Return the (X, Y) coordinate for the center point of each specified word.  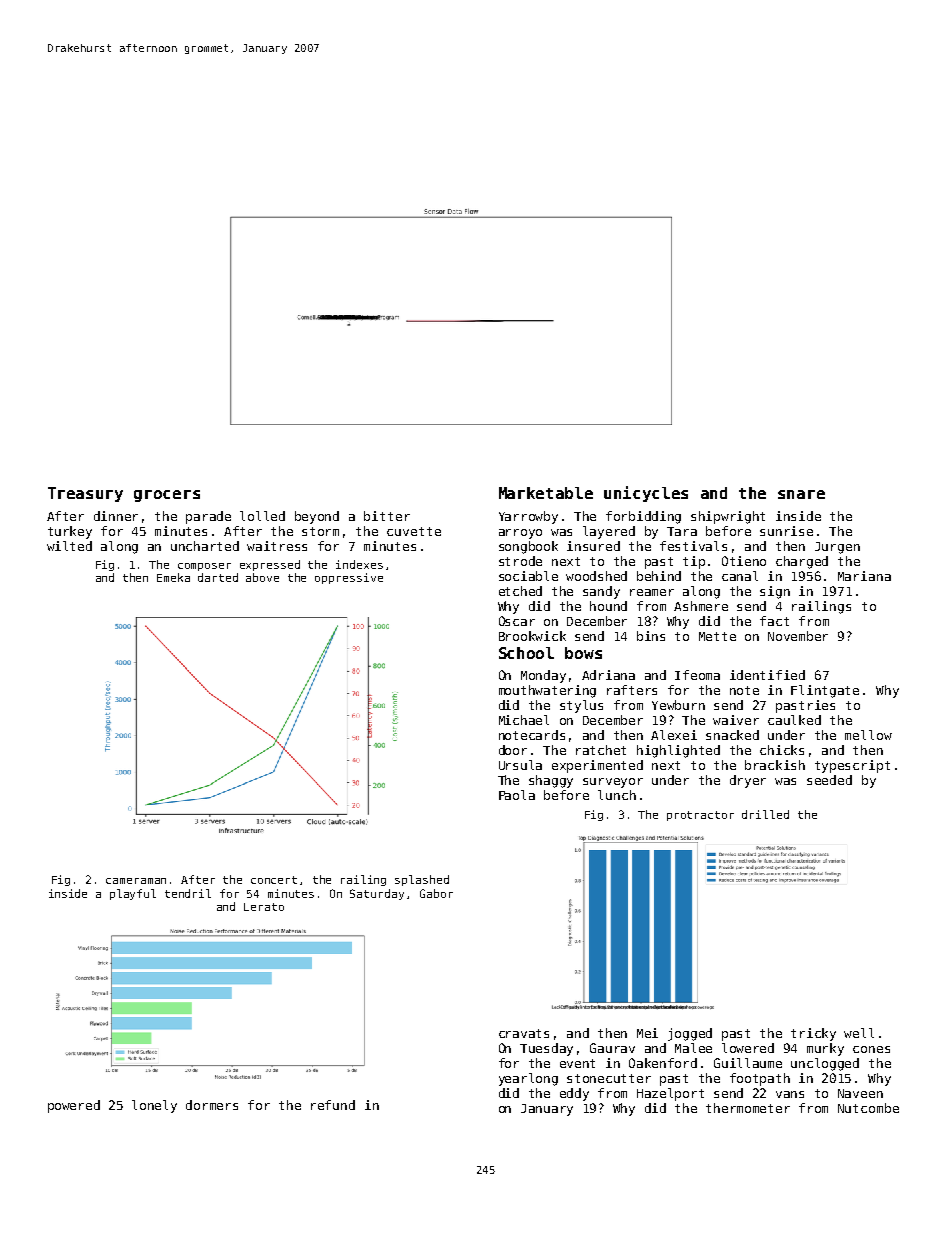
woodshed (596, 576)
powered (74, 1106)
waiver (736, 720)
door (513, 750)
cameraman (136, 881)
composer (204, 567)
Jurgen (837, 548)
